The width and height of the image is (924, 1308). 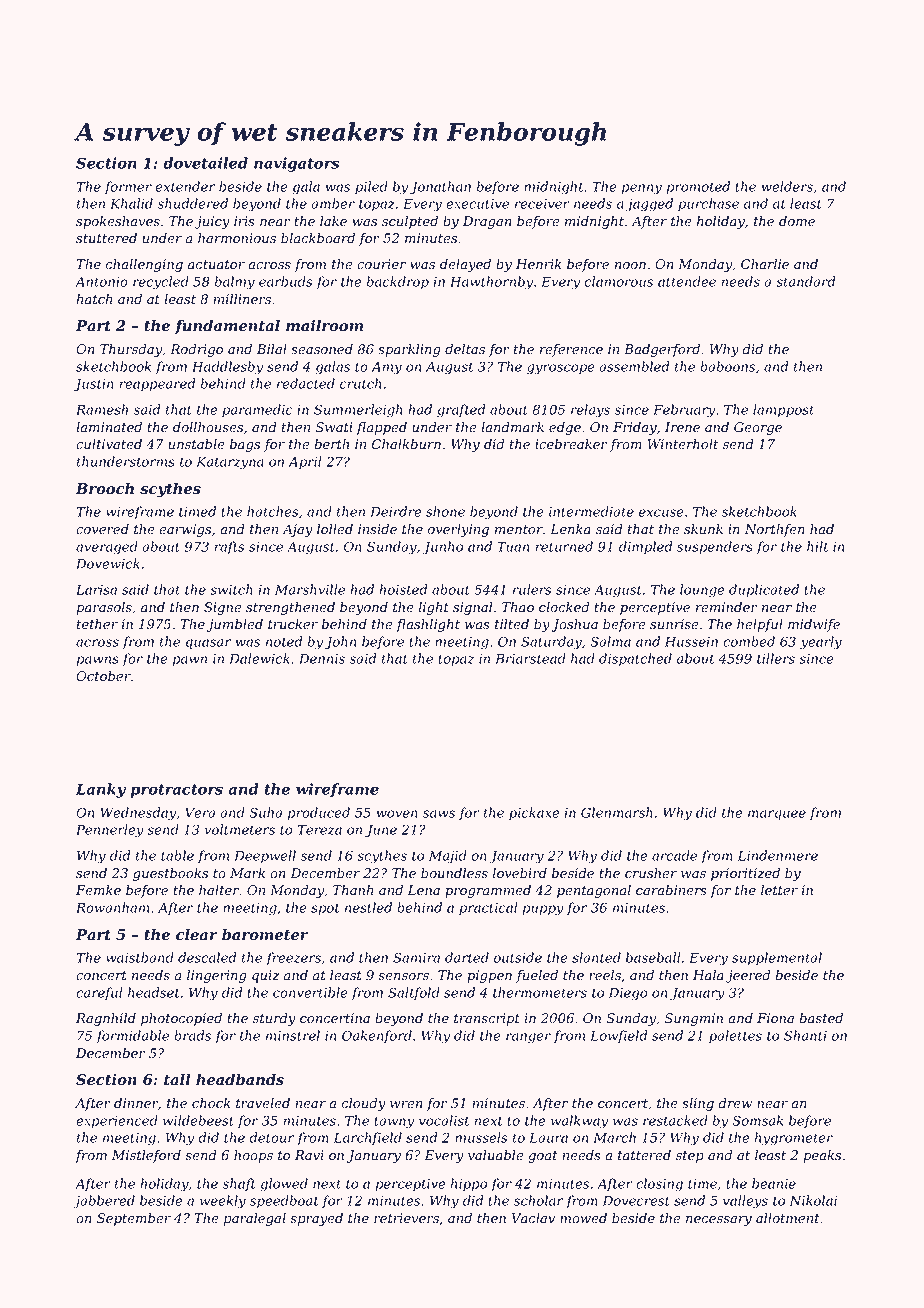 I want to click on John, so click(x=341, y=643).
